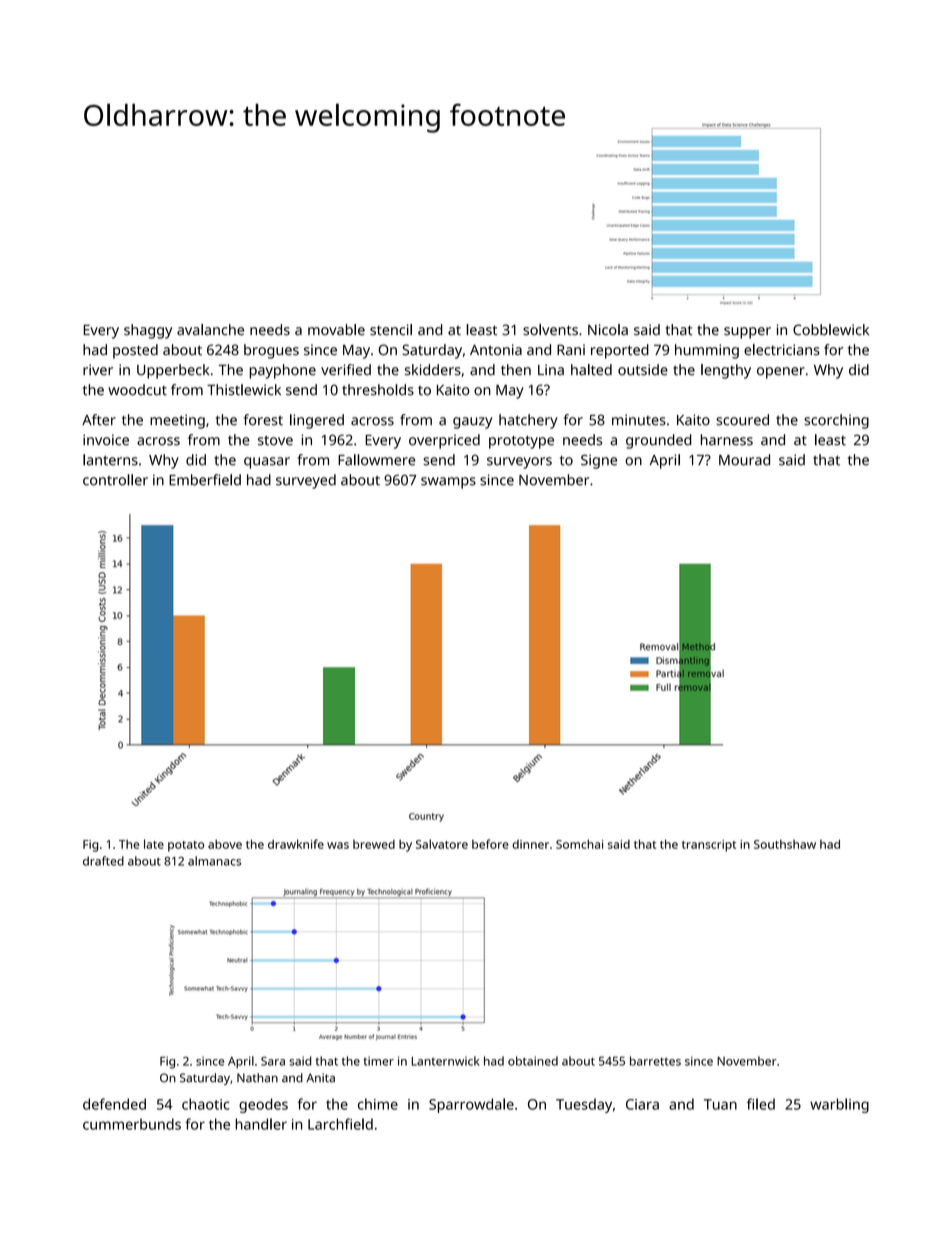 The image size is (952, 1233). I want to click on Signe, so click(599, 461).
